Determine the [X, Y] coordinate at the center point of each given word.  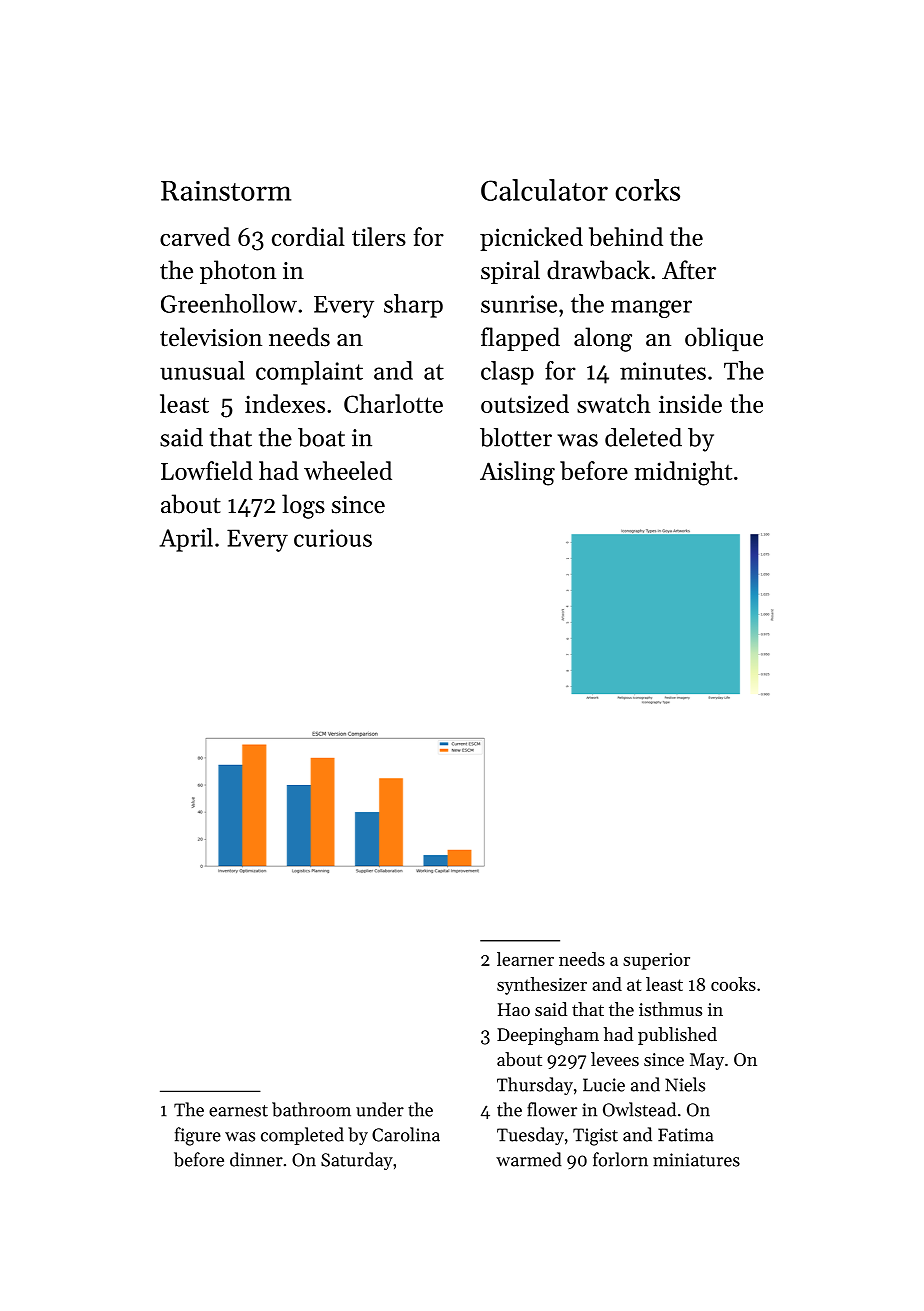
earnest [238, 1111]
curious [333, 538]
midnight [683, 473]
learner [525, 959]
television [211, 337]
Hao [514, 1009]
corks [647, 190]
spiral [510, 272]
